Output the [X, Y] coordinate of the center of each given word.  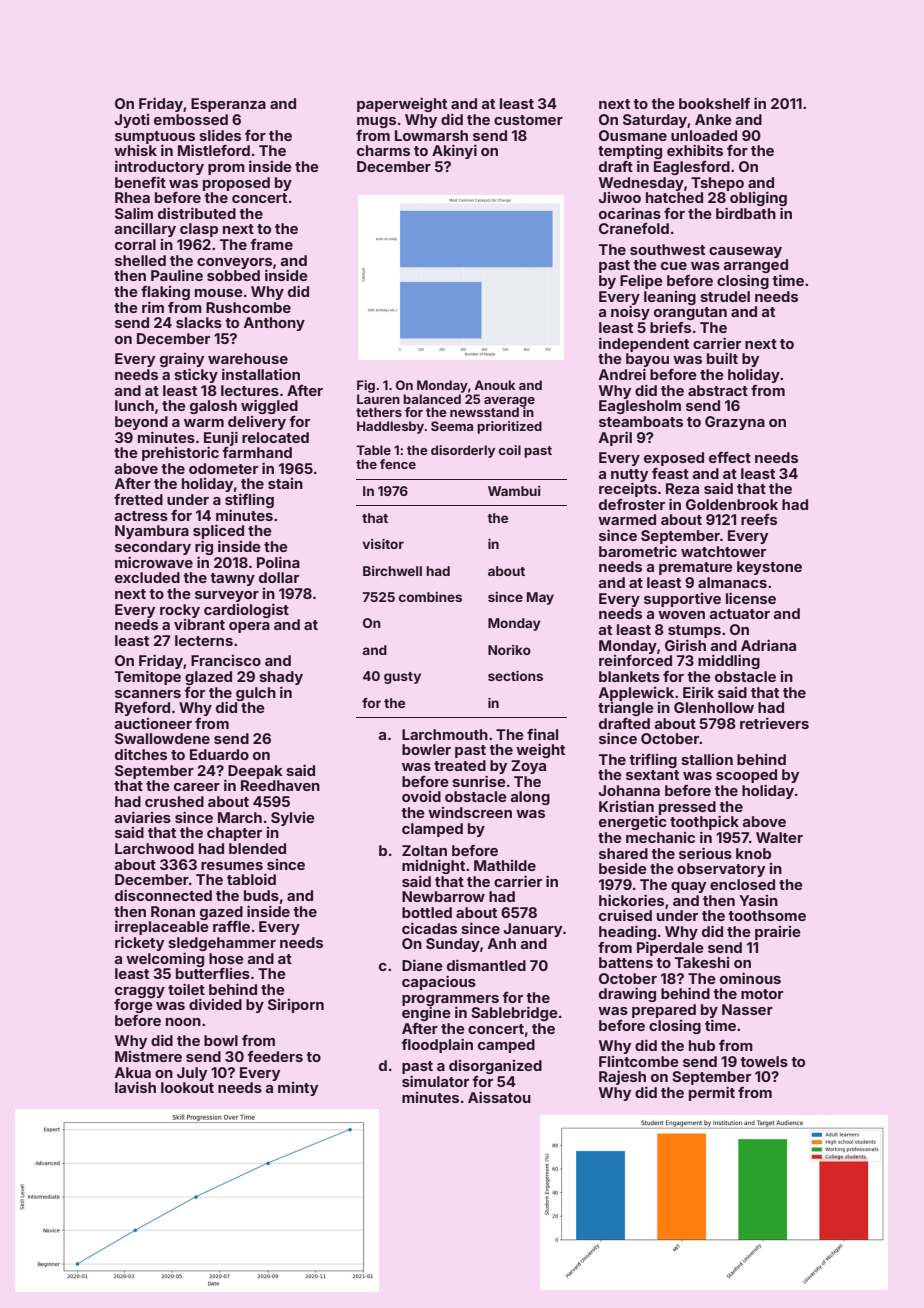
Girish [685, 645]
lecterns [204, 640]
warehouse [248, 358]
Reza [682, 488]
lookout [187, 1087]
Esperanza [228, 105]
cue [674, 266]
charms [383, 150]
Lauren [378, 399]
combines [430, 597]
